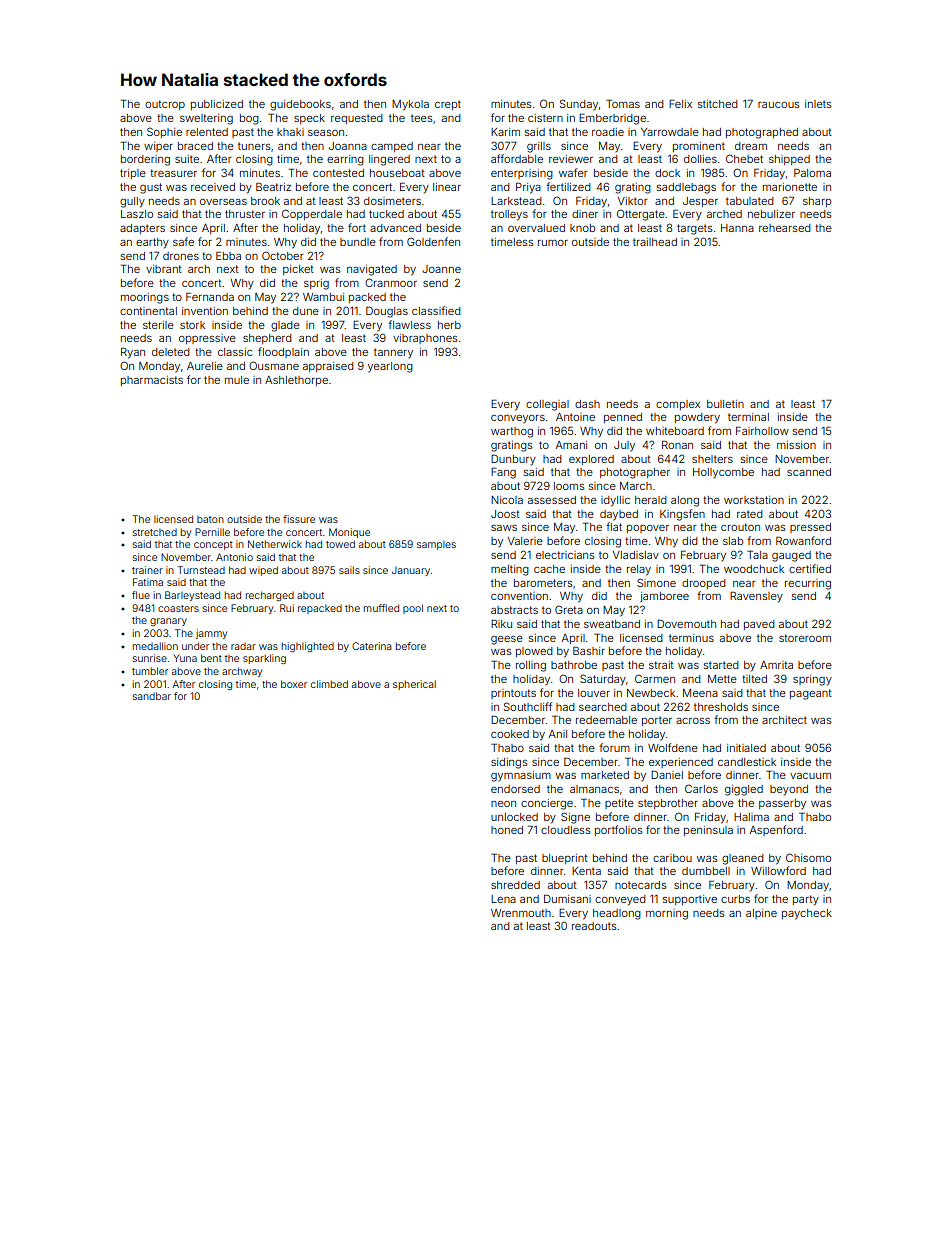 This screenshot has height=1233, width=952. What do you see at coordinates (165, 105) in the screenshot?
I see `outcrop` at bounding box center [165, 105].
